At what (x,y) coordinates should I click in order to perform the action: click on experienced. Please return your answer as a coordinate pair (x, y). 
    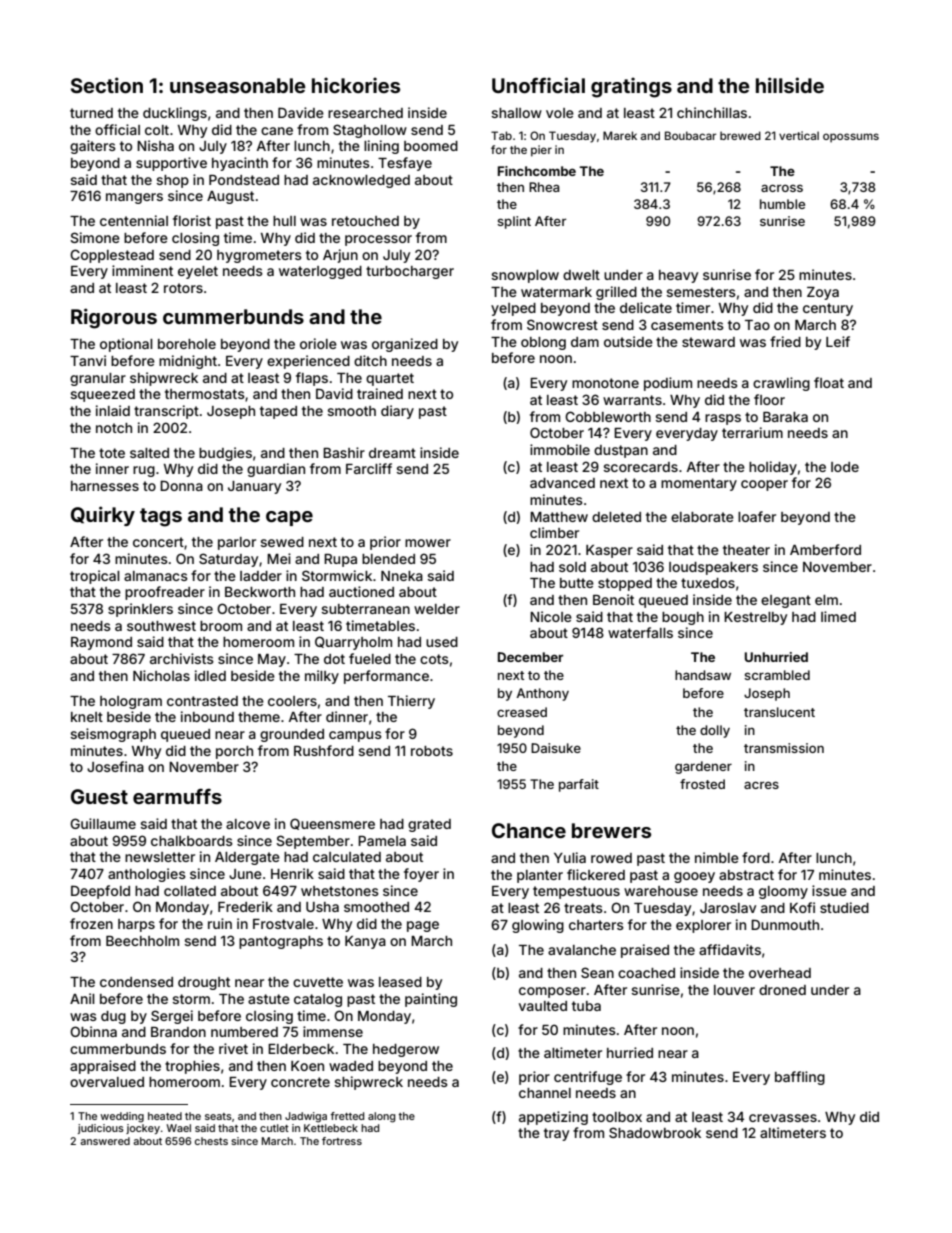
    Looking at the image, I should click on (308, 362).
